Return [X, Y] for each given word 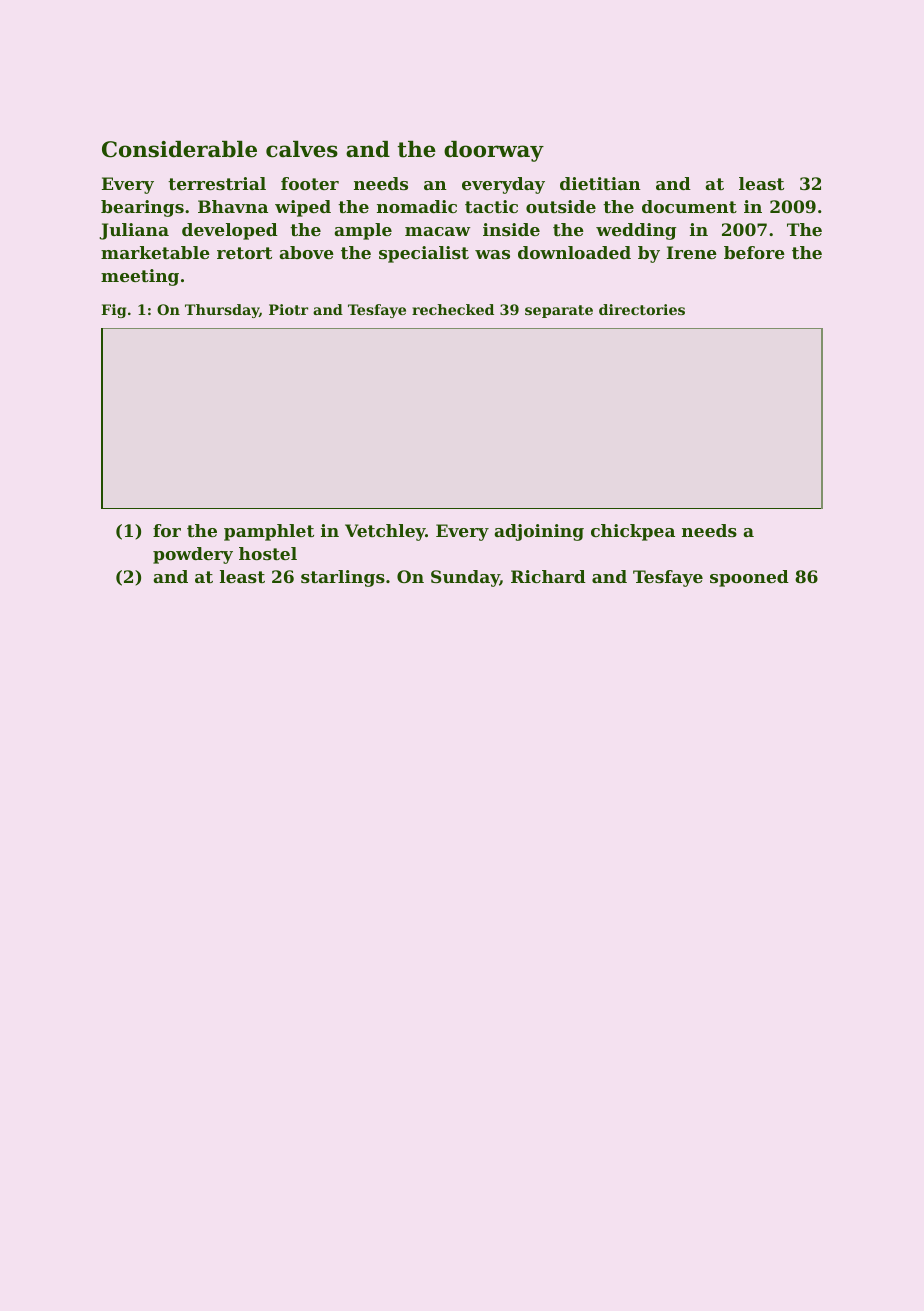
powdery [193, 555]
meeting [140, 277]
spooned [749, 578]
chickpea [633, 532]
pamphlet [269, 532]
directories [642, 309]
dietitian [600, 183]
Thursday [222, 311]
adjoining [539, 532]
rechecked [453, 309]
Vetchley [385, 532]
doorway [494, 151]
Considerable [179, 149]
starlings [343, 578]
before [754, 252]
